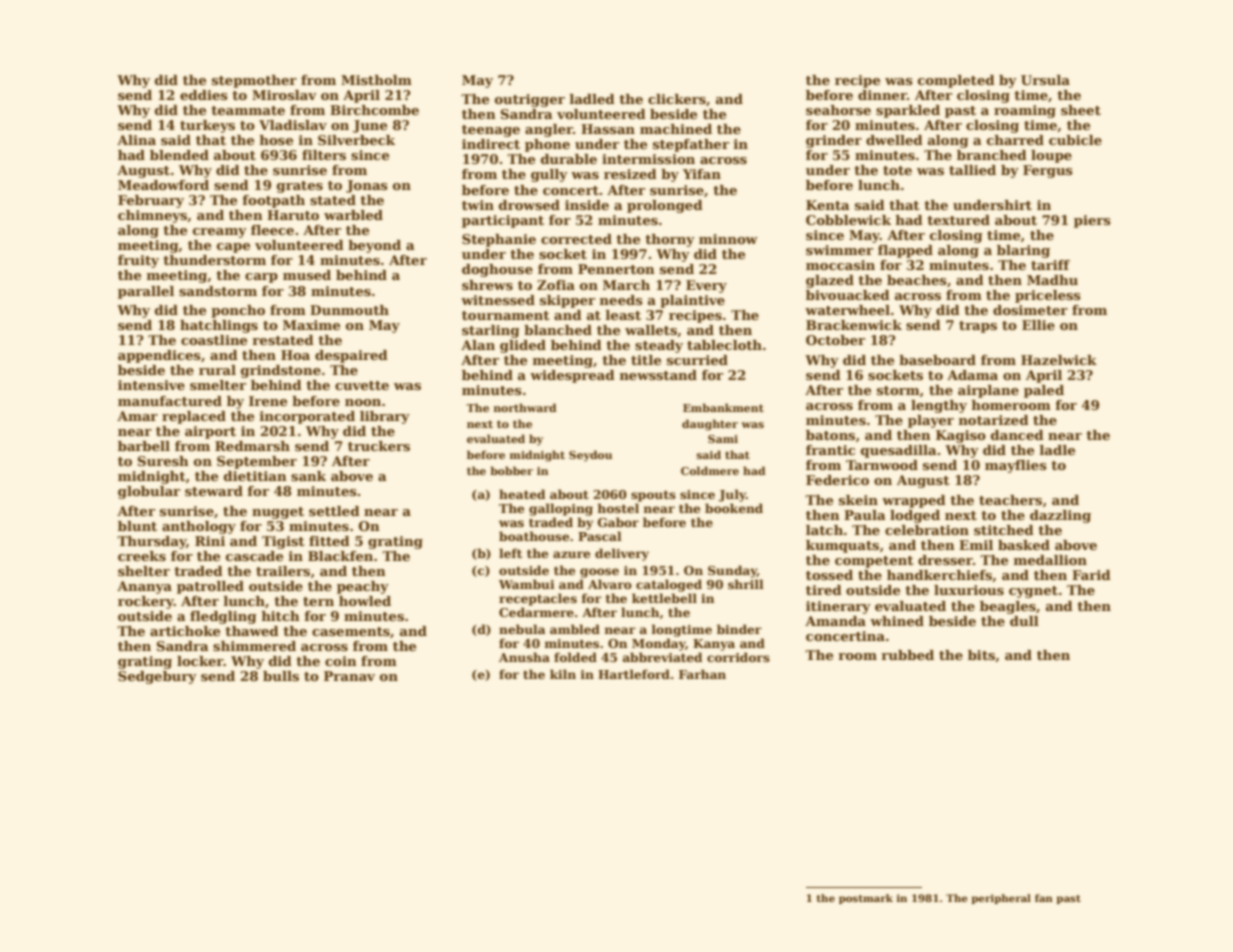  What do you see at coordinates (356, 140) in the page?
I see `Silverbeck` at bounding box center [356, 140].
